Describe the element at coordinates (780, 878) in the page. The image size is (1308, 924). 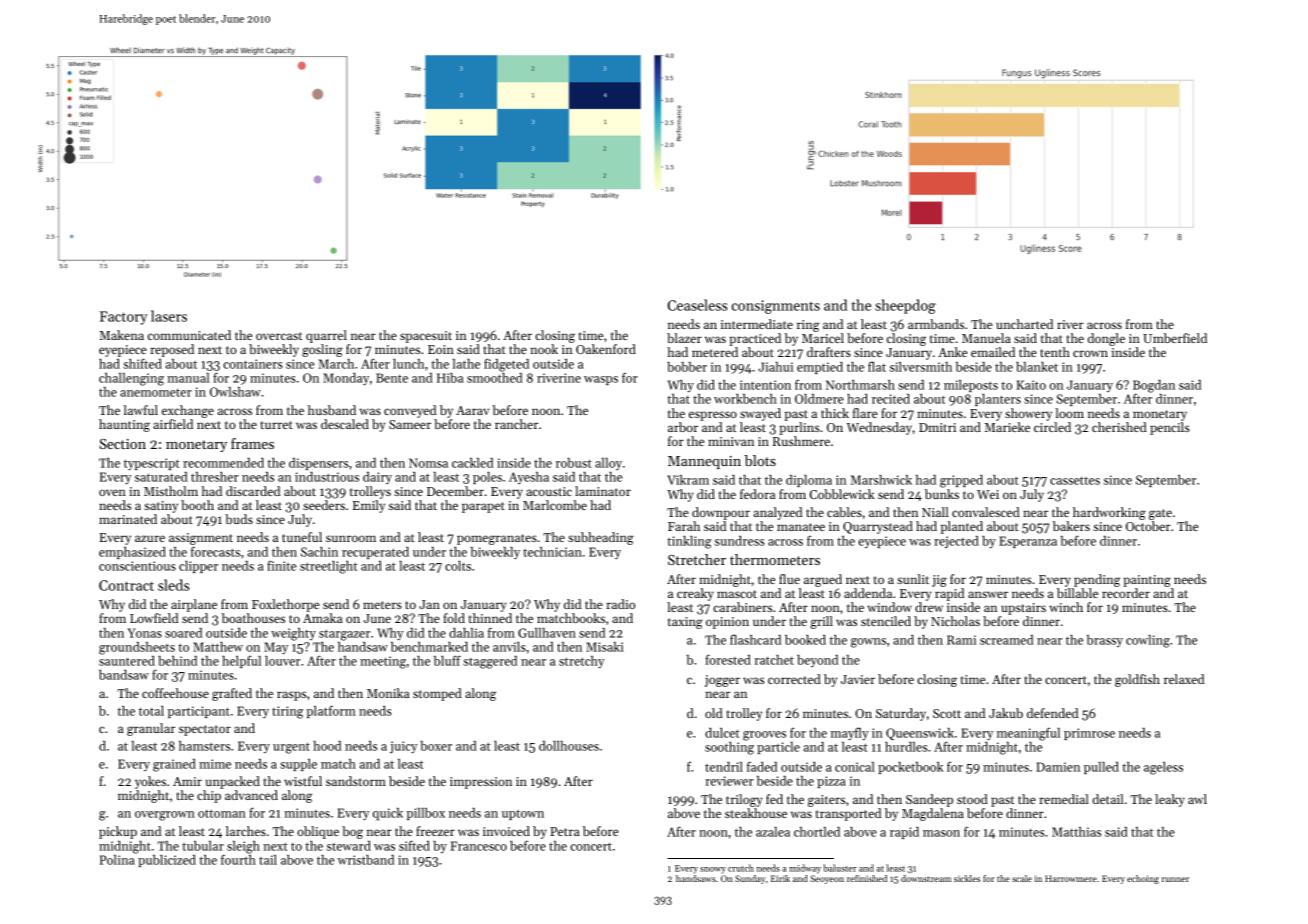
I see `Eirik` at that location.
